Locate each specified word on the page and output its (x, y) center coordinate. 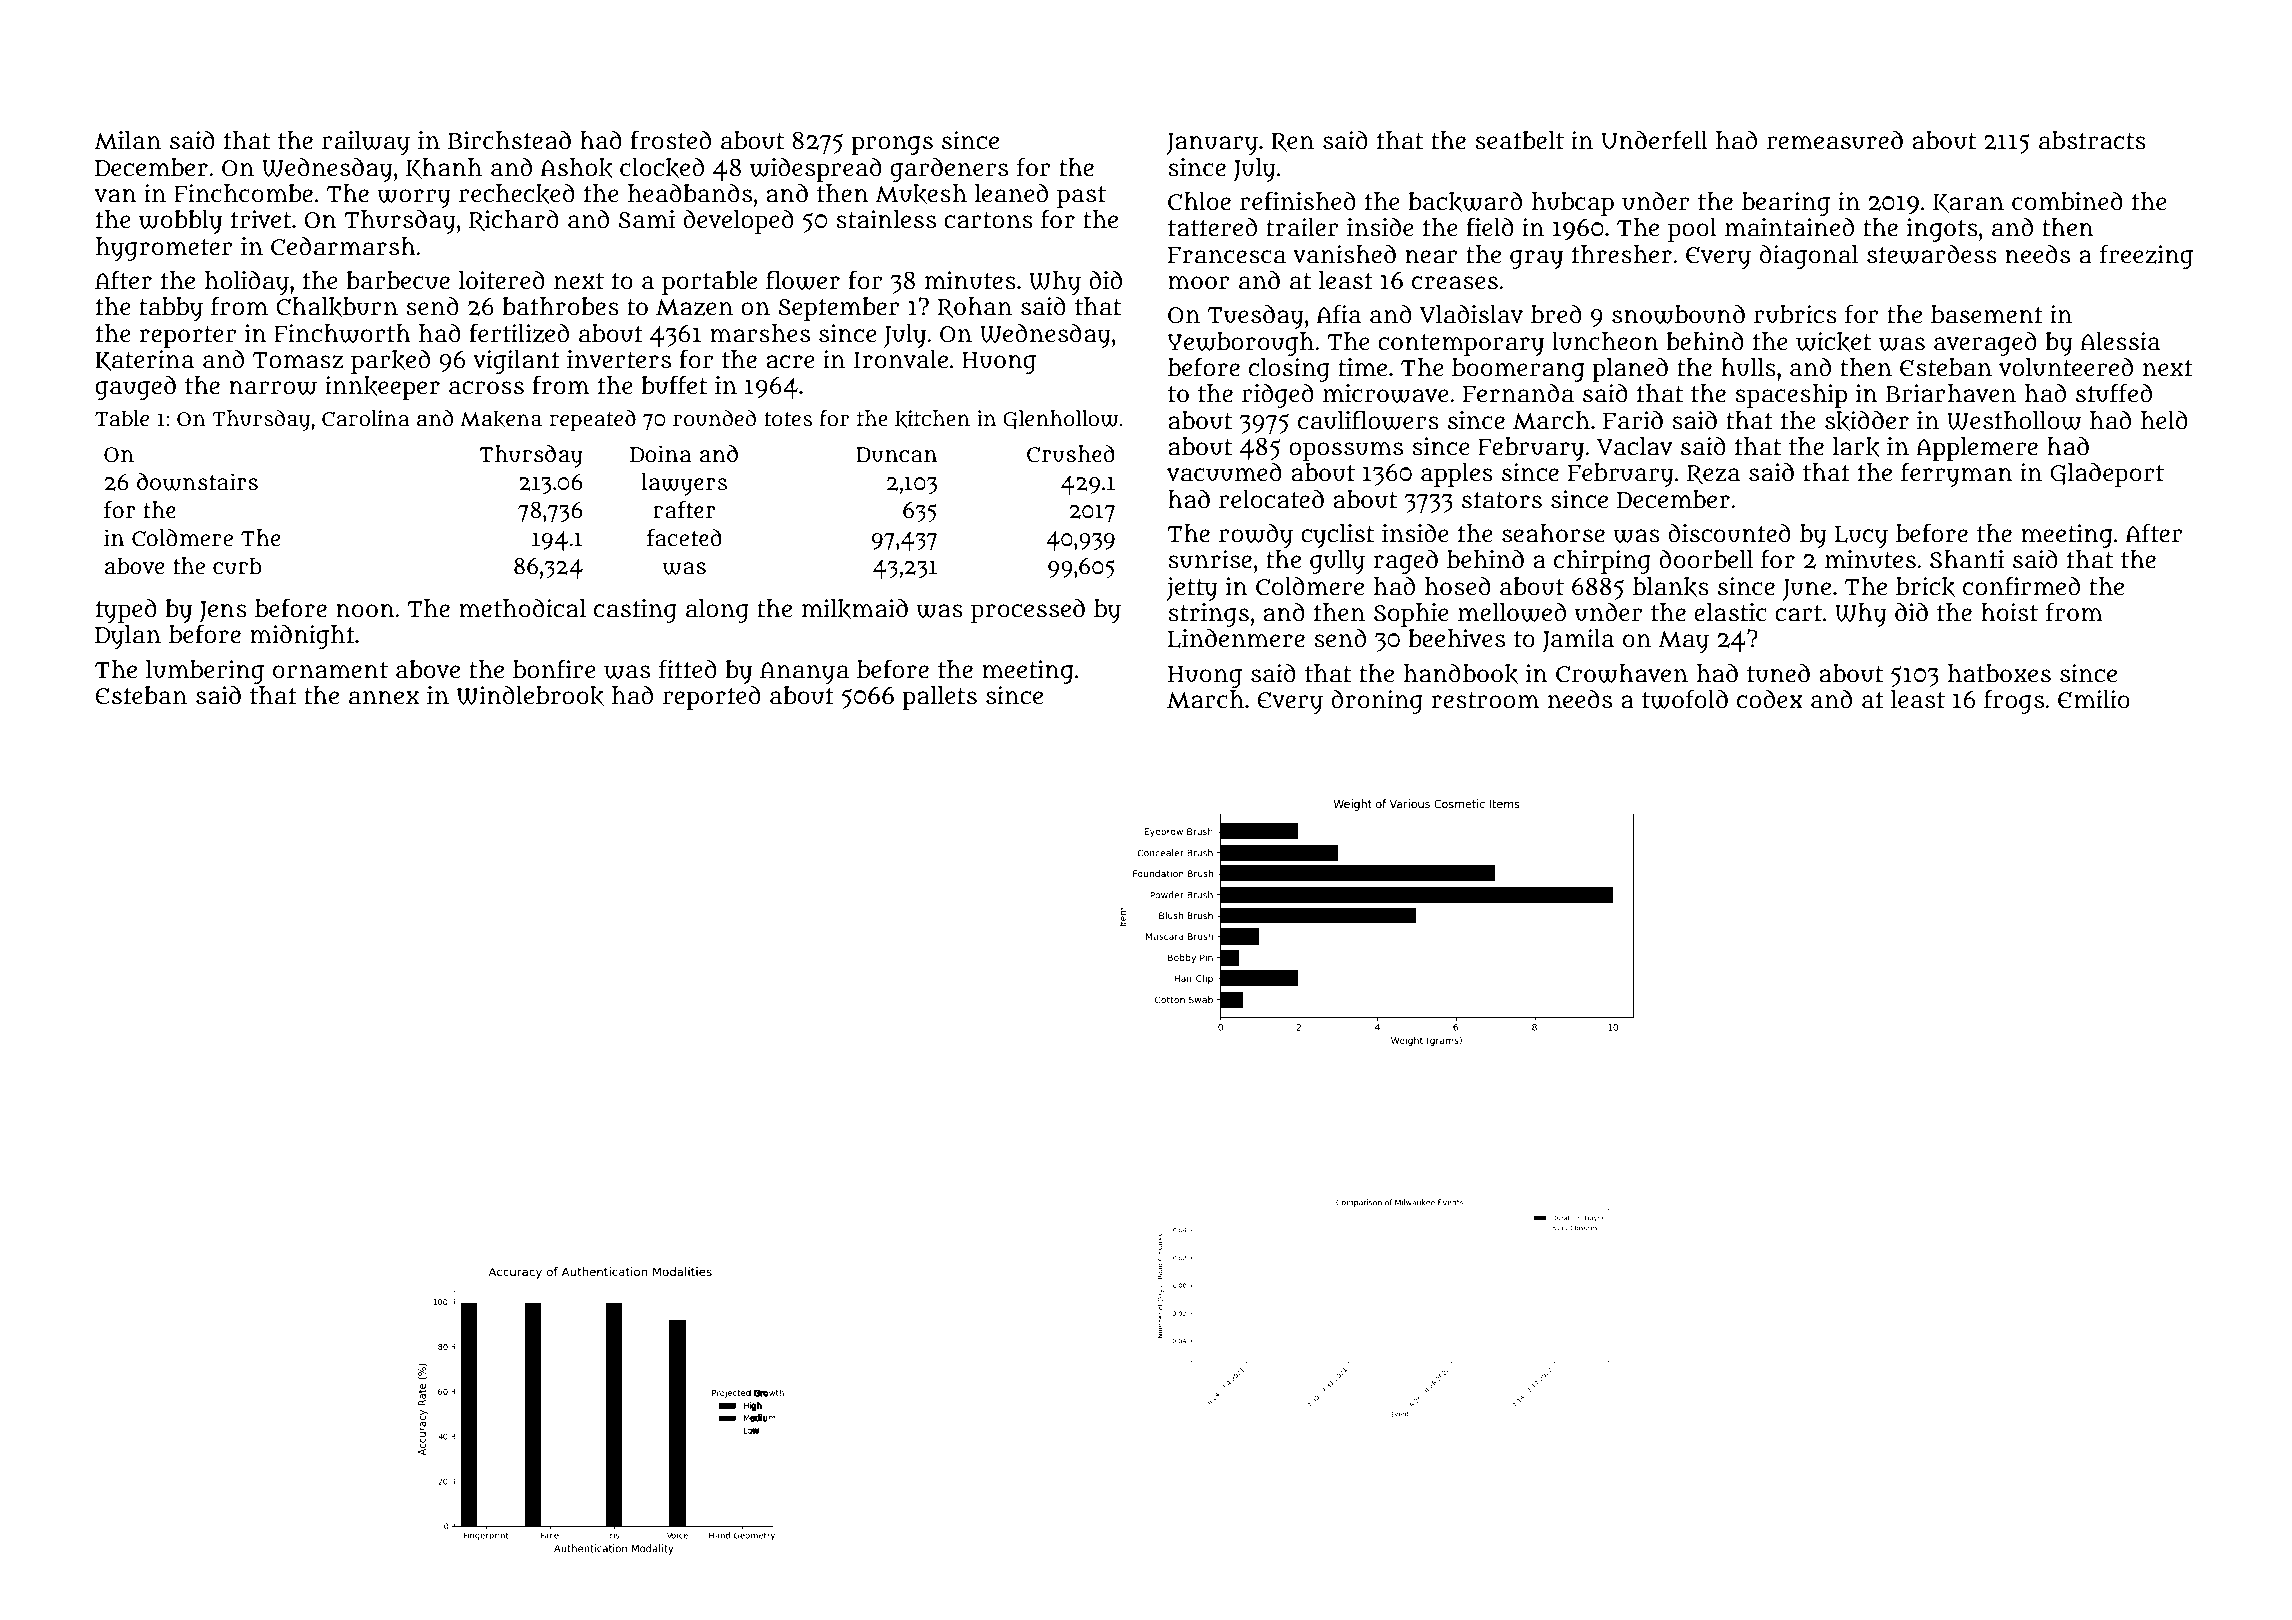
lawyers (684, 484)
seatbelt (1519, 140)
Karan (1968, 203)
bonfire (554, 669)
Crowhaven (1622, 673)
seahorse (1553, 533)
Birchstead (509, 140)
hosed (1458, 586)
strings (1208, 615)
